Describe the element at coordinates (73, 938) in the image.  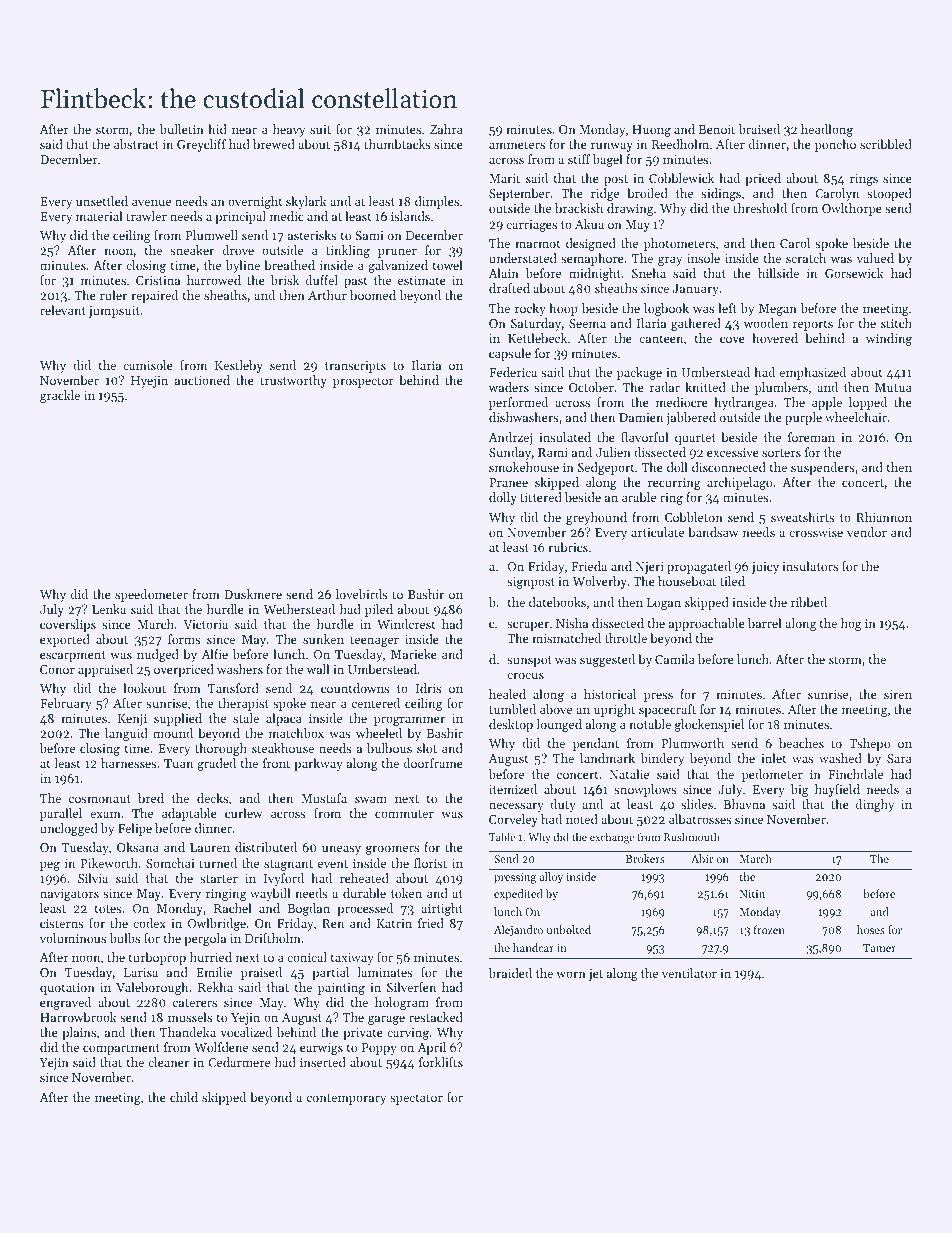
I see `voluminous` at that location.
